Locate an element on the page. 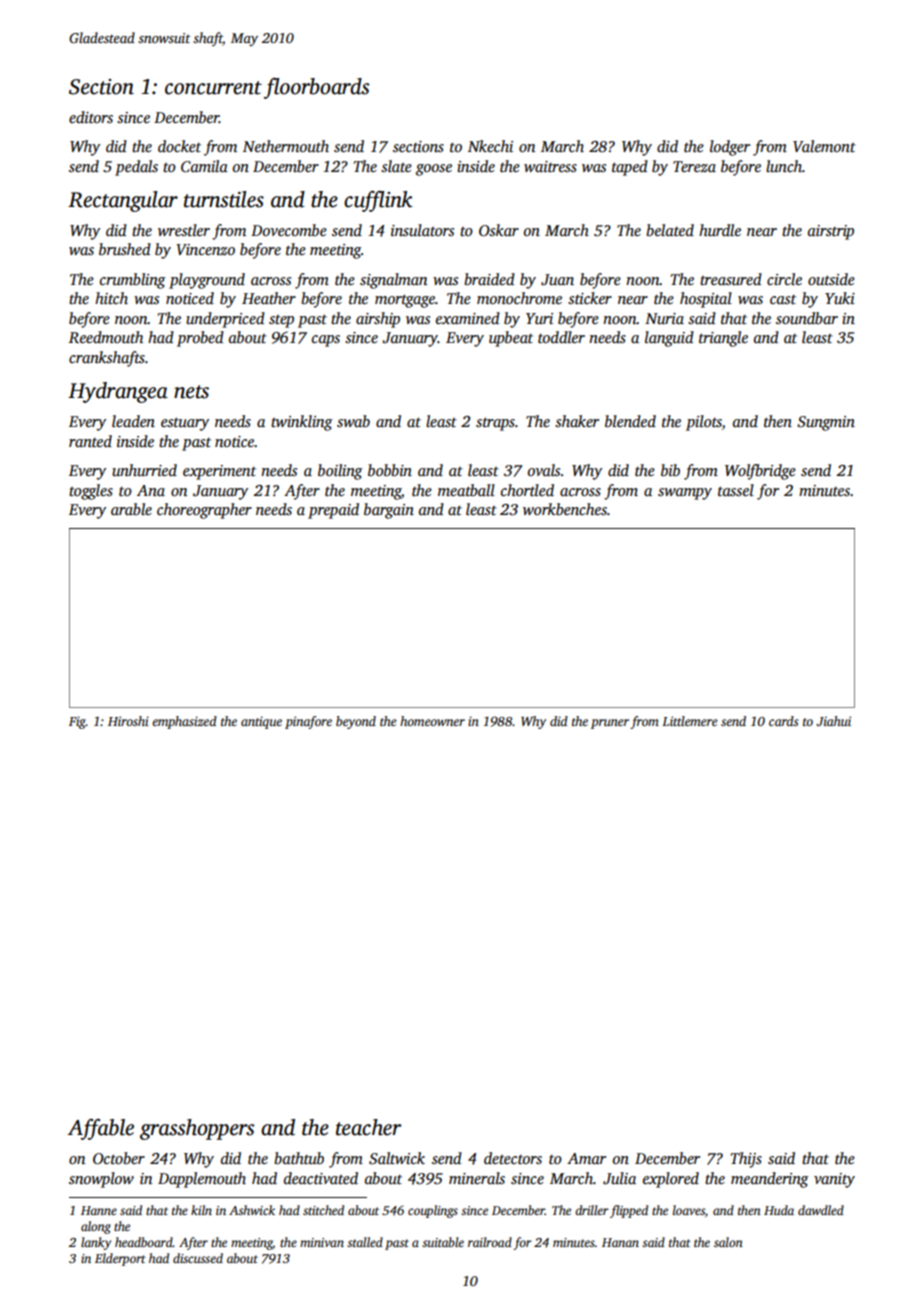 Image resolution: width=924 pixels, height=1308 pixels. Affable is located at coordinates (101, 1129).
